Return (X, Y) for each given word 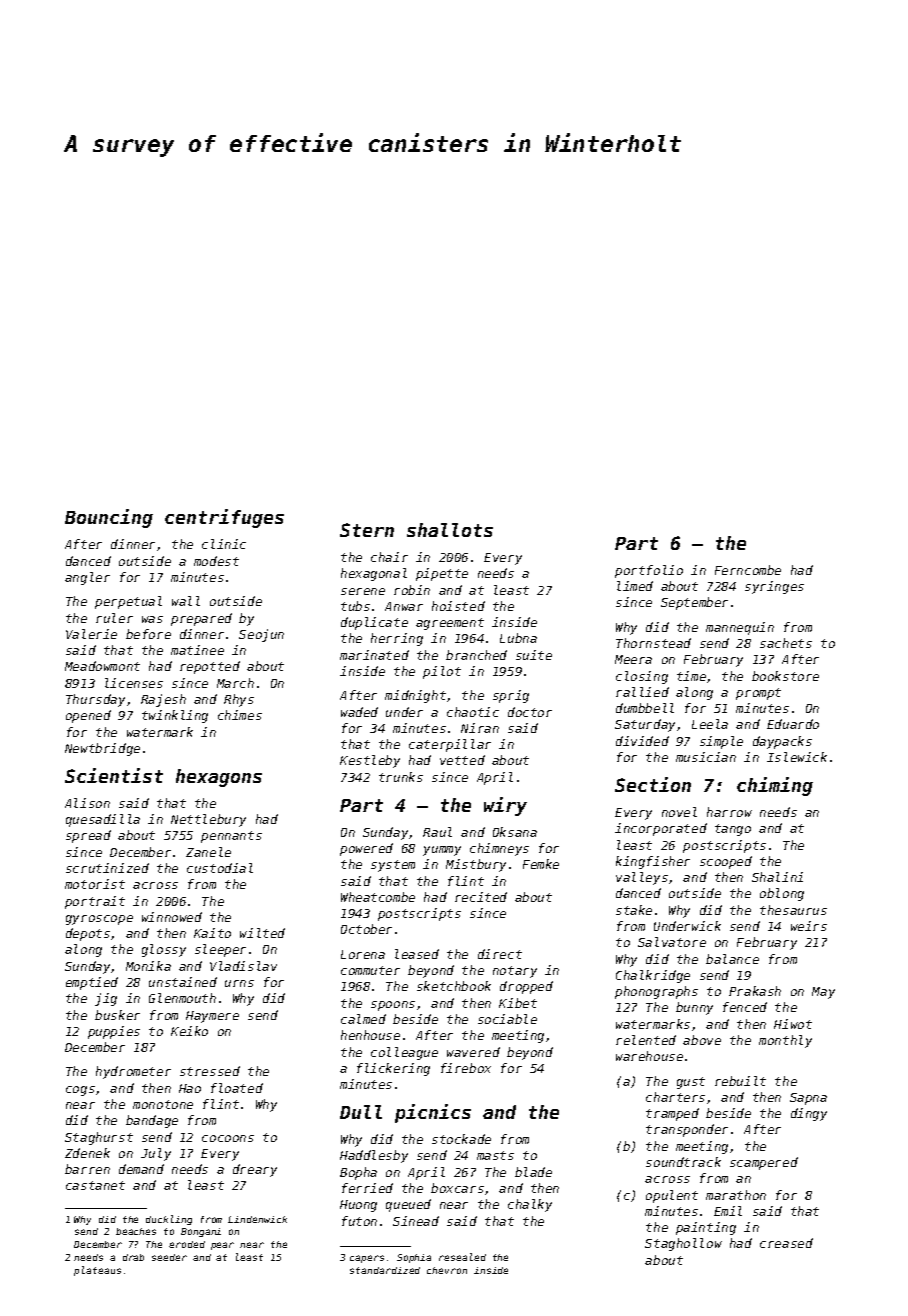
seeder (169, 1257)
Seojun (261, 635)
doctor (530, 712)
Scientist (114, 775)
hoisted (458, 606)
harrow (729, 812)
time (691, 676)
